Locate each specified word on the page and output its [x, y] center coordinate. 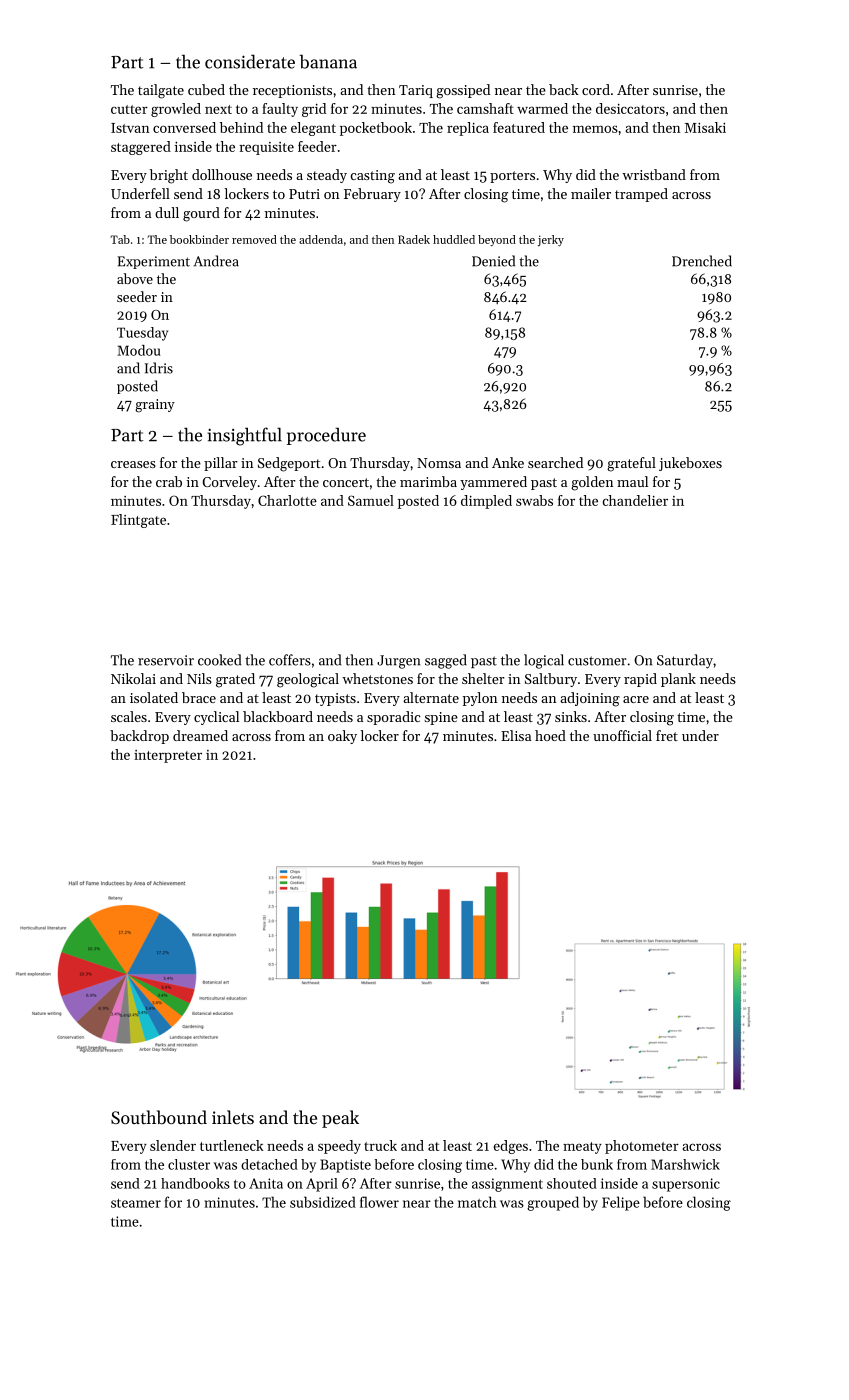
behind [241, 127]
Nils [199, 678]
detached [269, 1164]
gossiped [463, 91]
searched [555, 462]
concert [346, 482]
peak [340, 1119]
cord [596, 89]
